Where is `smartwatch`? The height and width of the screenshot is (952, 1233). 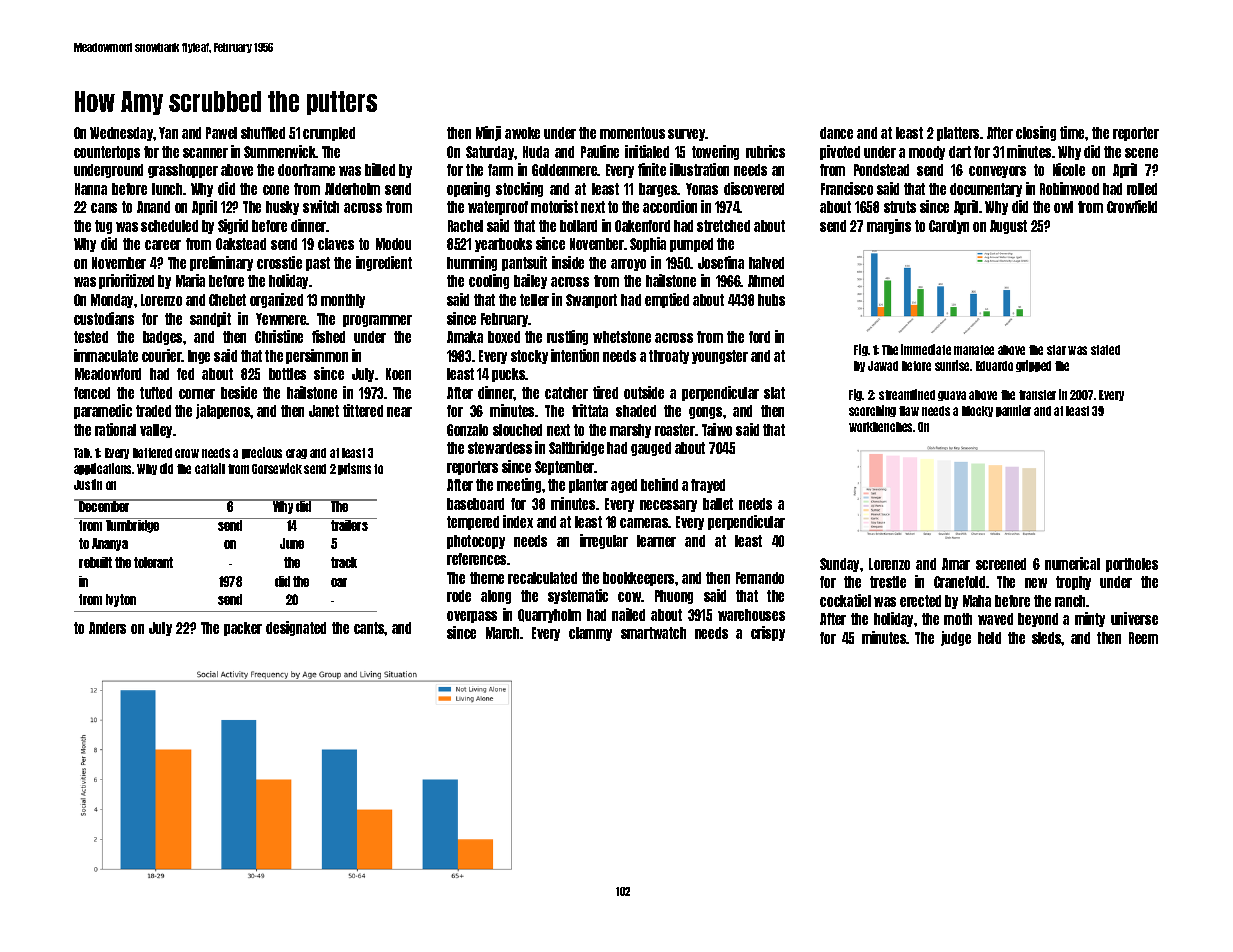 smartwatch is located at coordinates (653, 633).
